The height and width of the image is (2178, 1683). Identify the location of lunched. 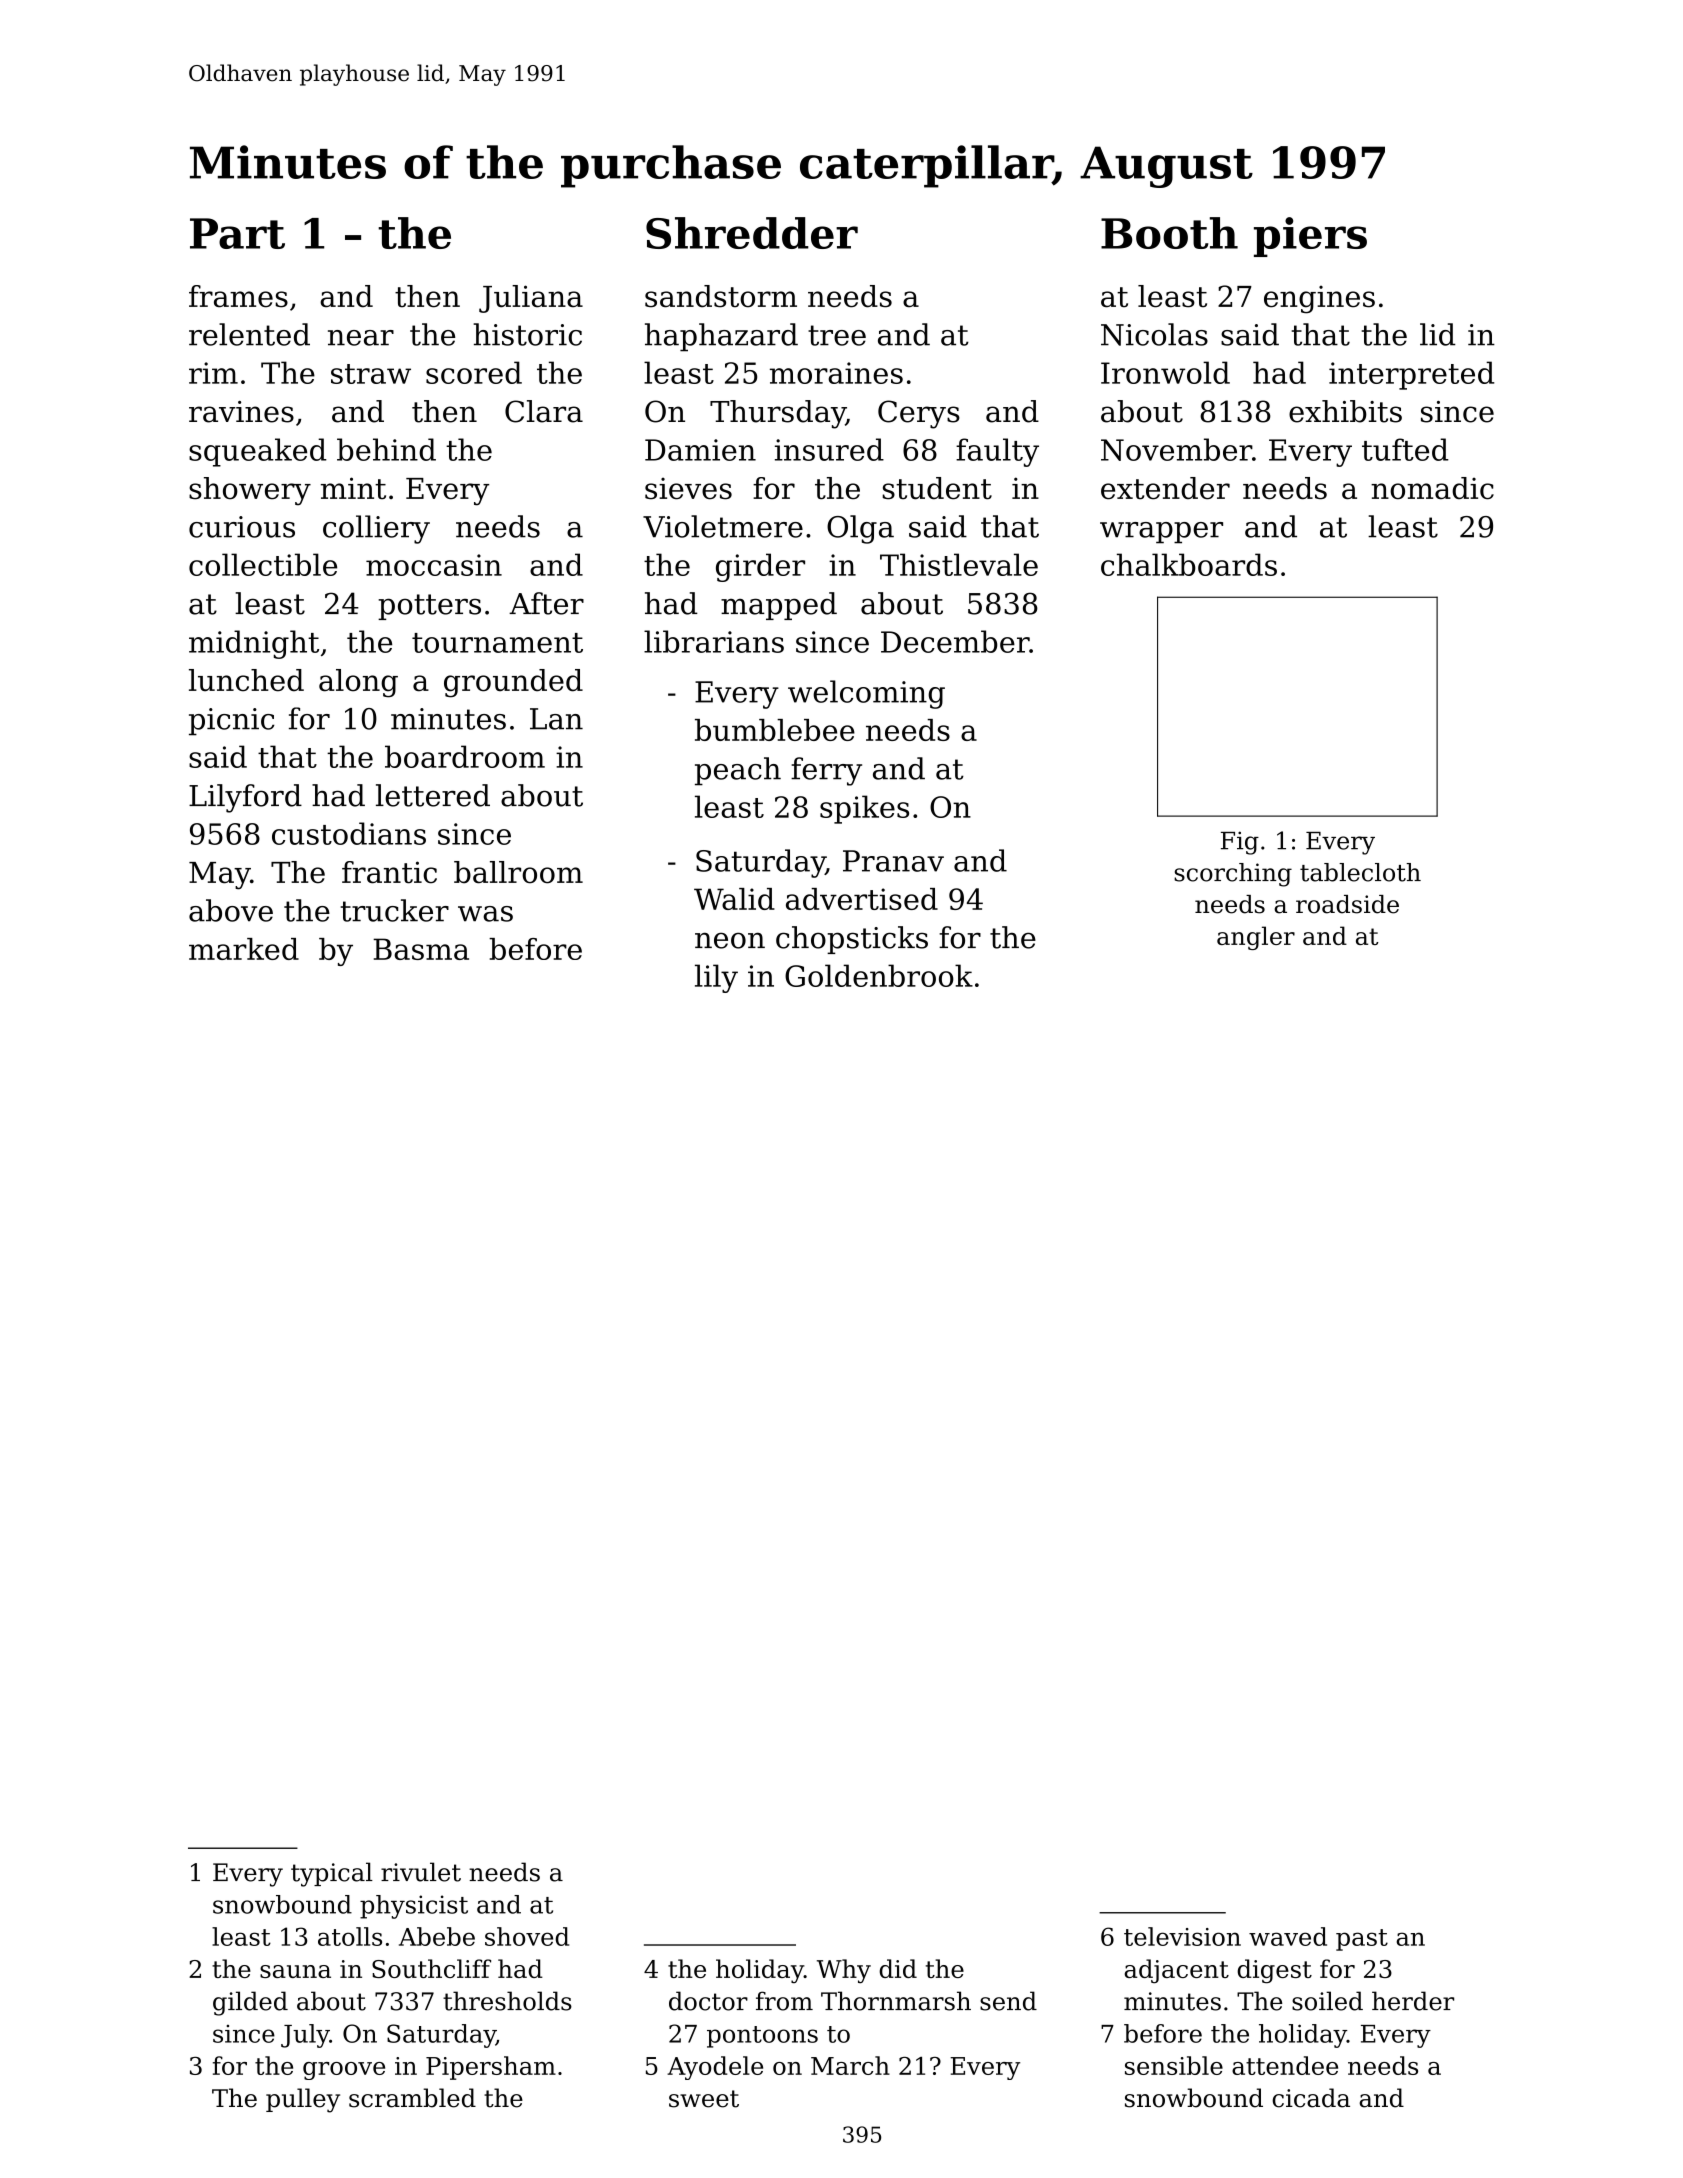
(246, 680).
